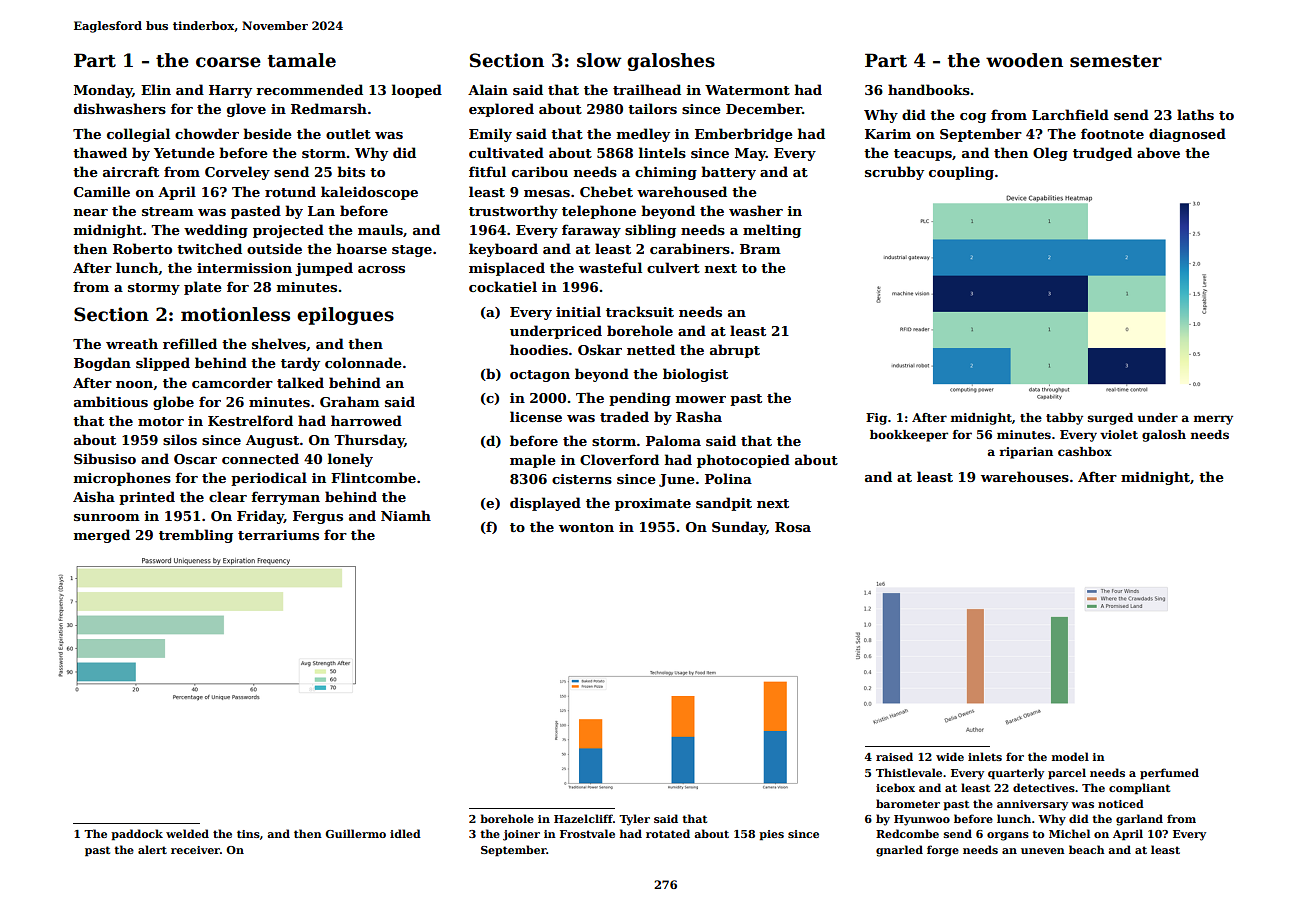  I want to click on Cloverford, so click(619, 459).
